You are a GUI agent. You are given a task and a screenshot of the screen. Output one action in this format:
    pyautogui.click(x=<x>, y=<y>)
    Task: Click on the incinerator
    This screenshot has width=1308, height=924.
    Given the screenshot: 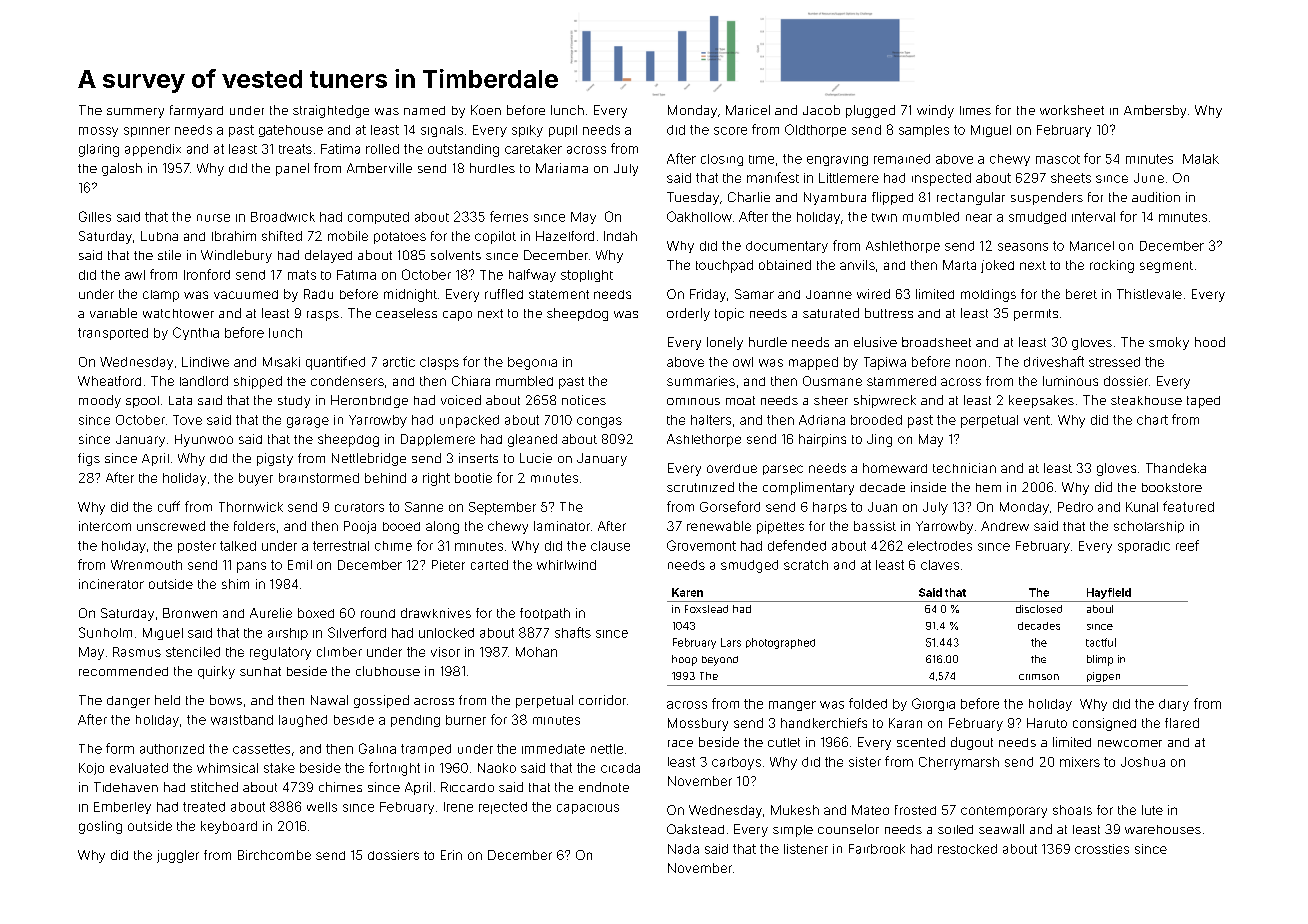 What is the action you would take?
    pyautogui.click(x=111, y=584)
